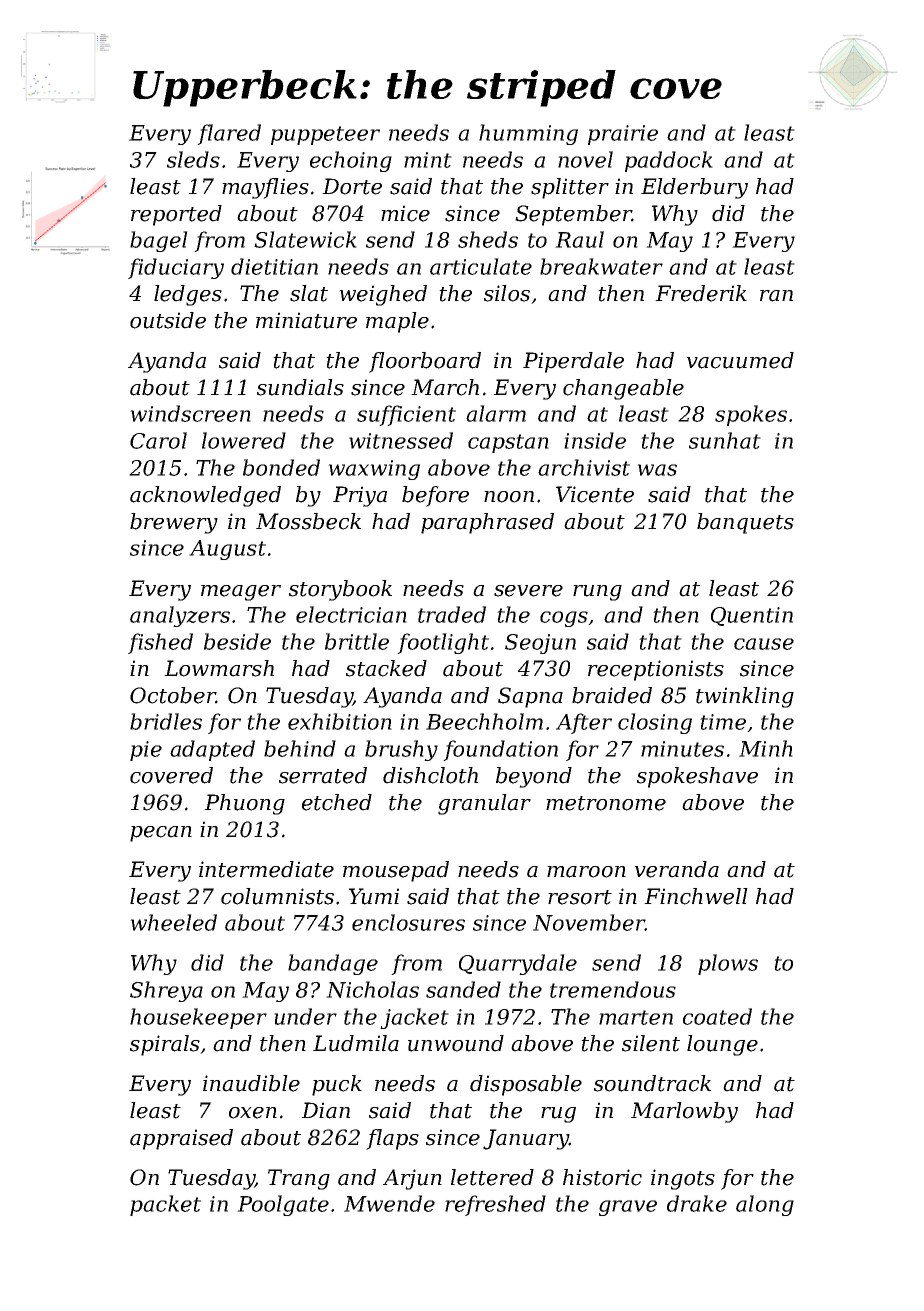 The image size is (924, 1311). What do you see at coordinates (717, 1016) in the document?
I see `coated` at bounding box center [717, 1016].
